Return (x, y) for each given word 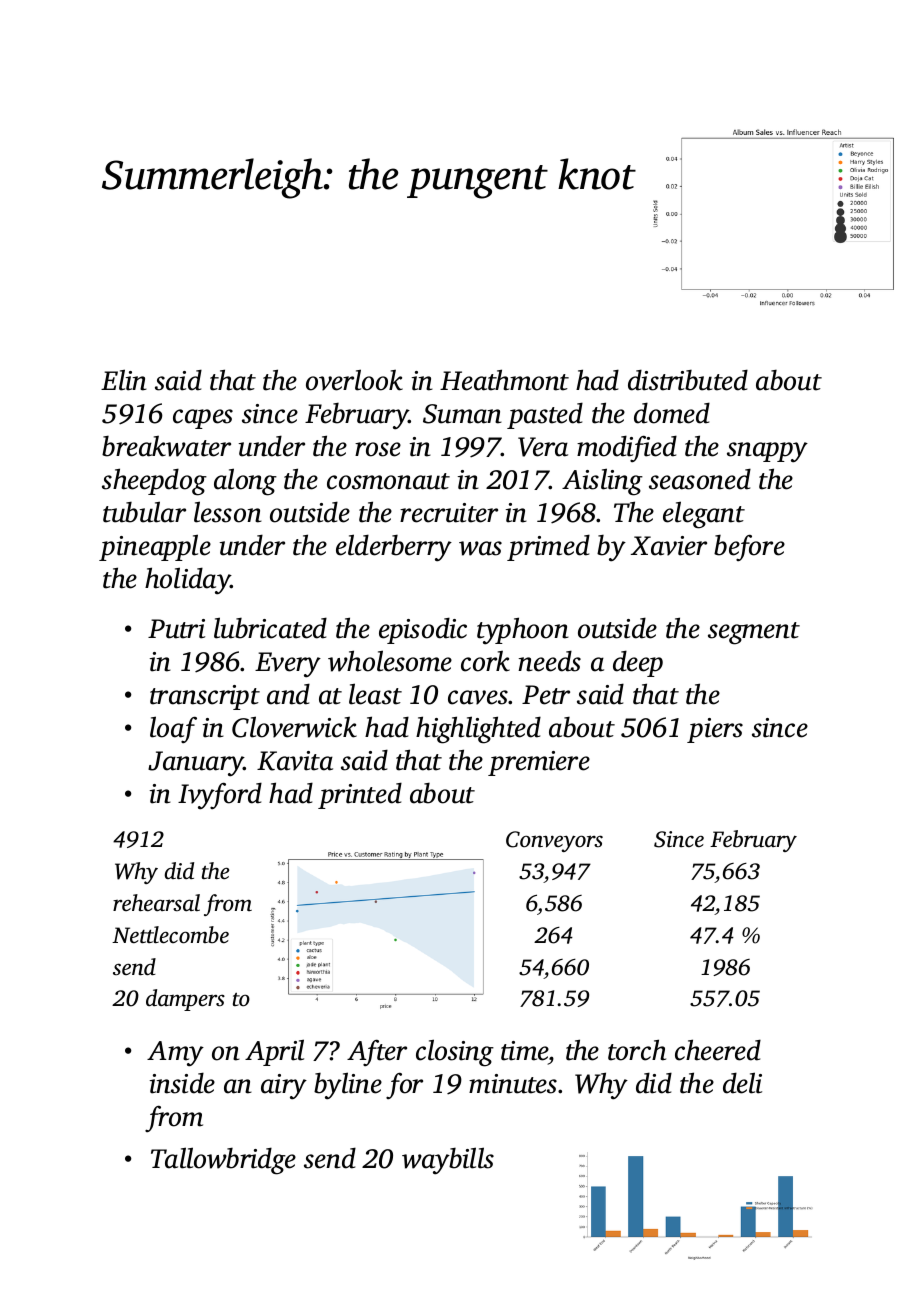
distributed (688, 380)
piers (715, 730)
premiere (539, 763)
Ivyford (220, 796)
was (480, 548)
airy (284, 1087)
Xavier (669, 546)
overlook (354, 380)
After (377, 1053)
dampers (185, 1000)
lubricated (270, 628)
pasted (545, 415)
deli (742, 1083)
